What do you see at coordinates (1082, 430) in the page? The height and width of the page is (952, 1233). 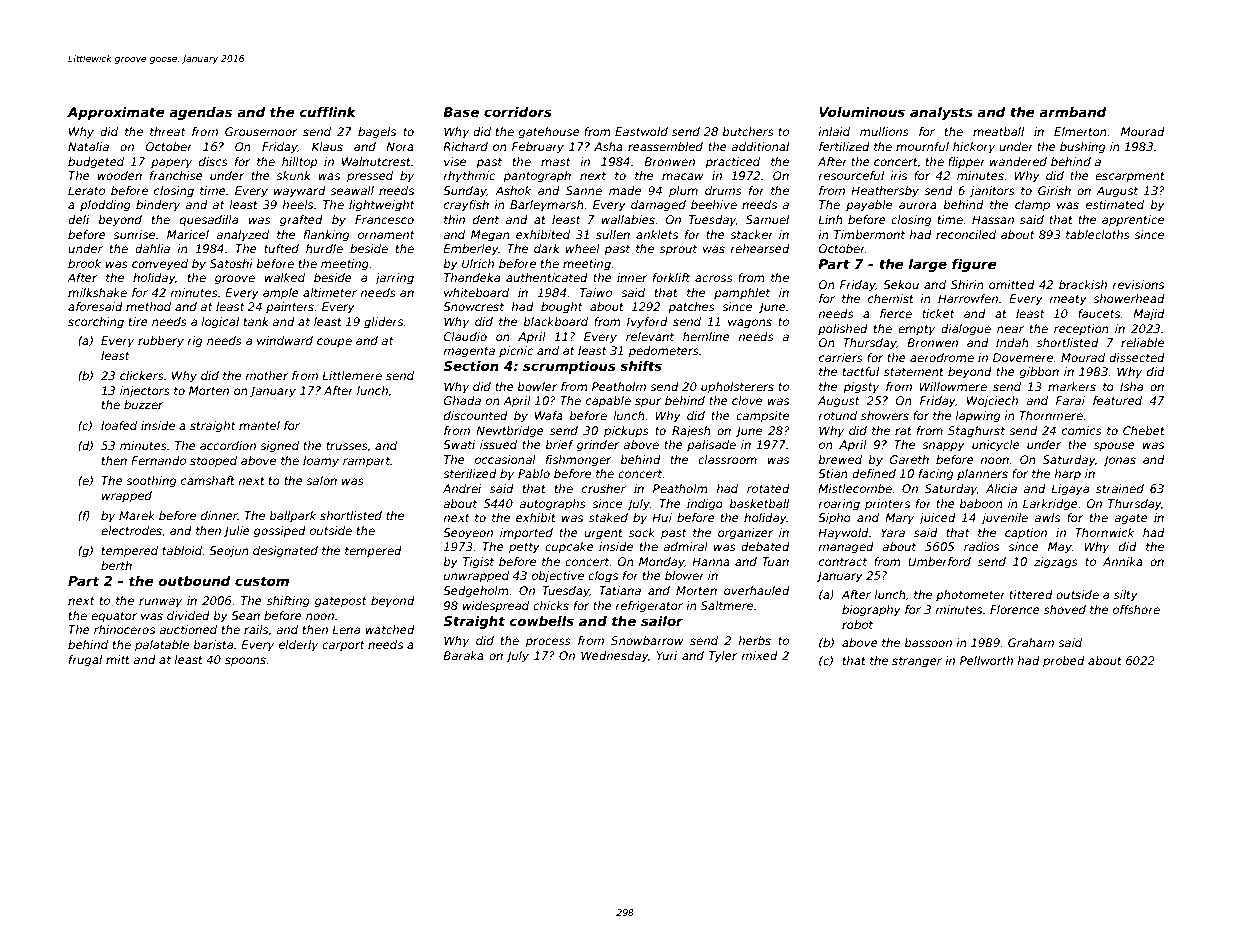 I see `comics` at bounding box center [1082, 430].
